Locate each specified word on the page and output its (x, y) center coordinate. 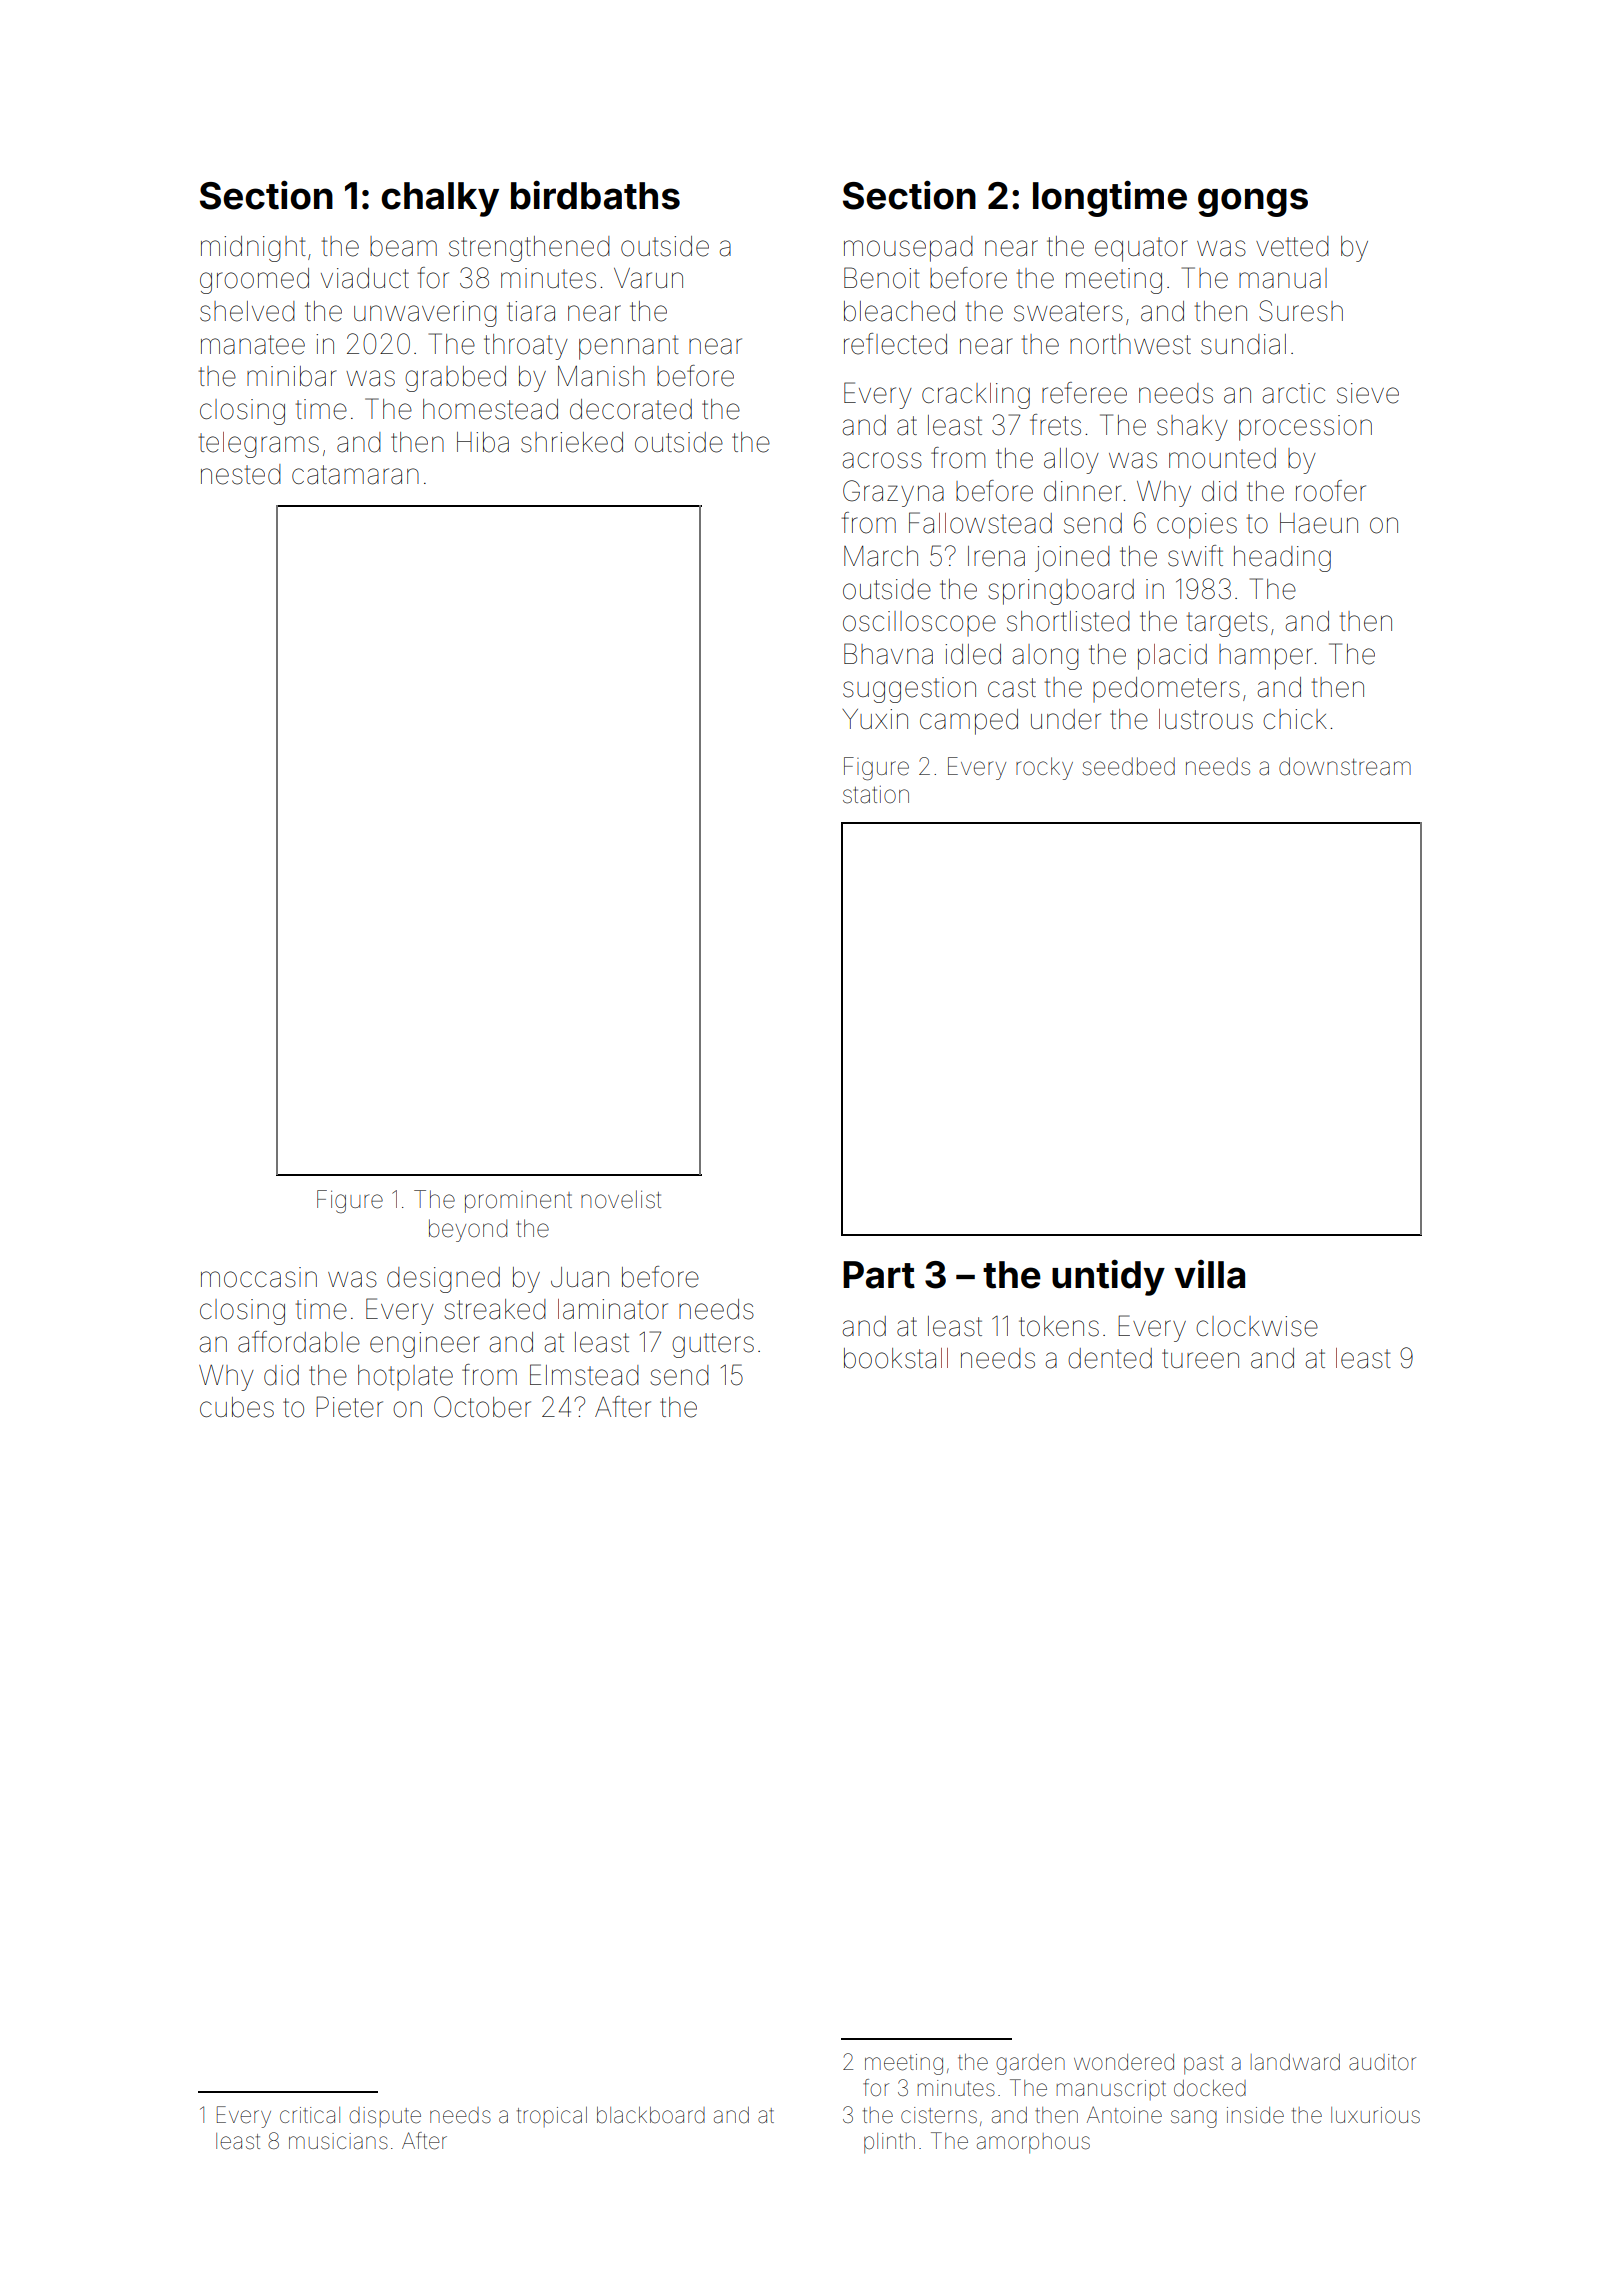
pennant (629, 347)
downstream (1345, 766)
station (876, 795)
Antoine (1124, 2115)
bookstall (896, 1358)
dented (1110, 1358)
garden (1030, 2064)
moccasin (259, 1277)
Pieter (349, 1407)
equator (1141, 249)
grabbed (455, 379)
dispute (385, 2117)
